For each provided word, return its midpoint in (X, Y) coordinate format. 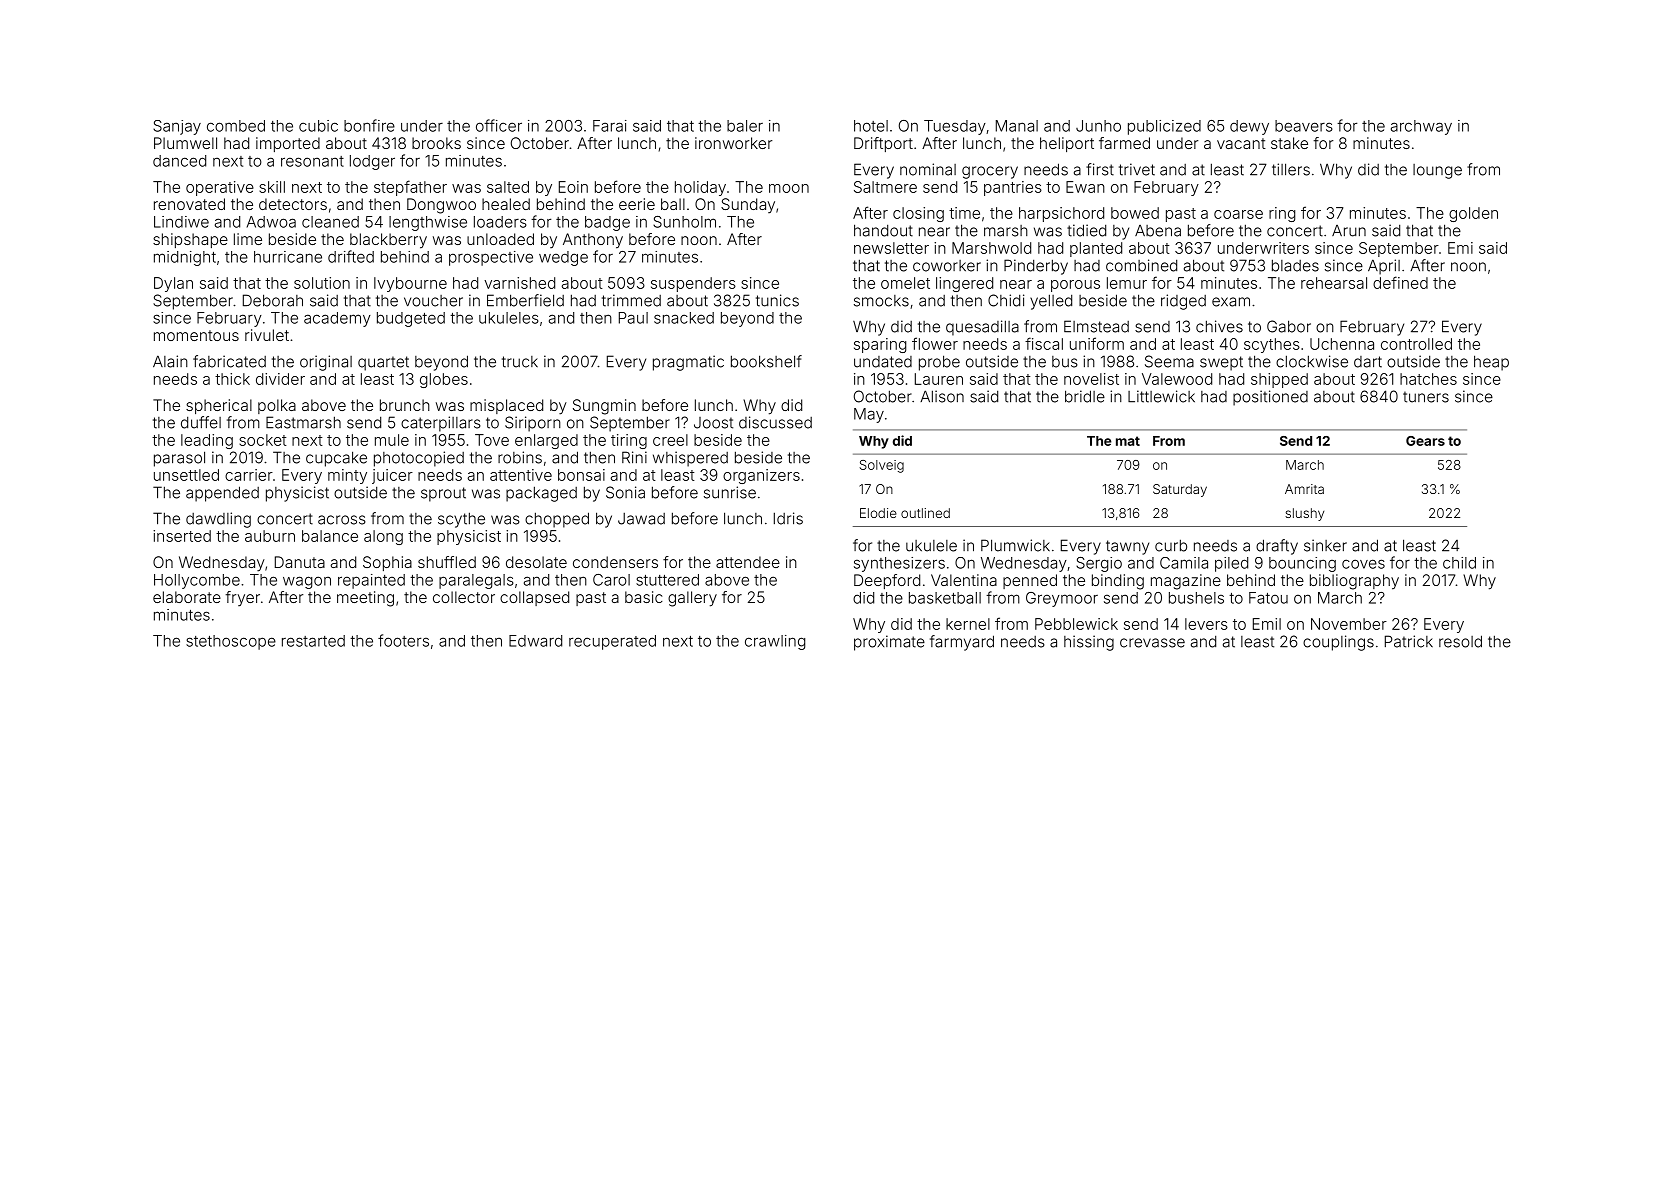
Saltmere (885, 187)
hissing (1089, 643)
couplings (1338, 643)
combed (236, 126)
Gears (1425, 441)
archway (1421, 127)
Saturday (1180, 490)
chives (1219, 326)
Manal (1017, 126)
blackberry (388, 241)
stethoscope (231, 642)
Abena (1158, 231)
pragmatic (688, 363)
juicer (392, 476)
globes (444, 380)
